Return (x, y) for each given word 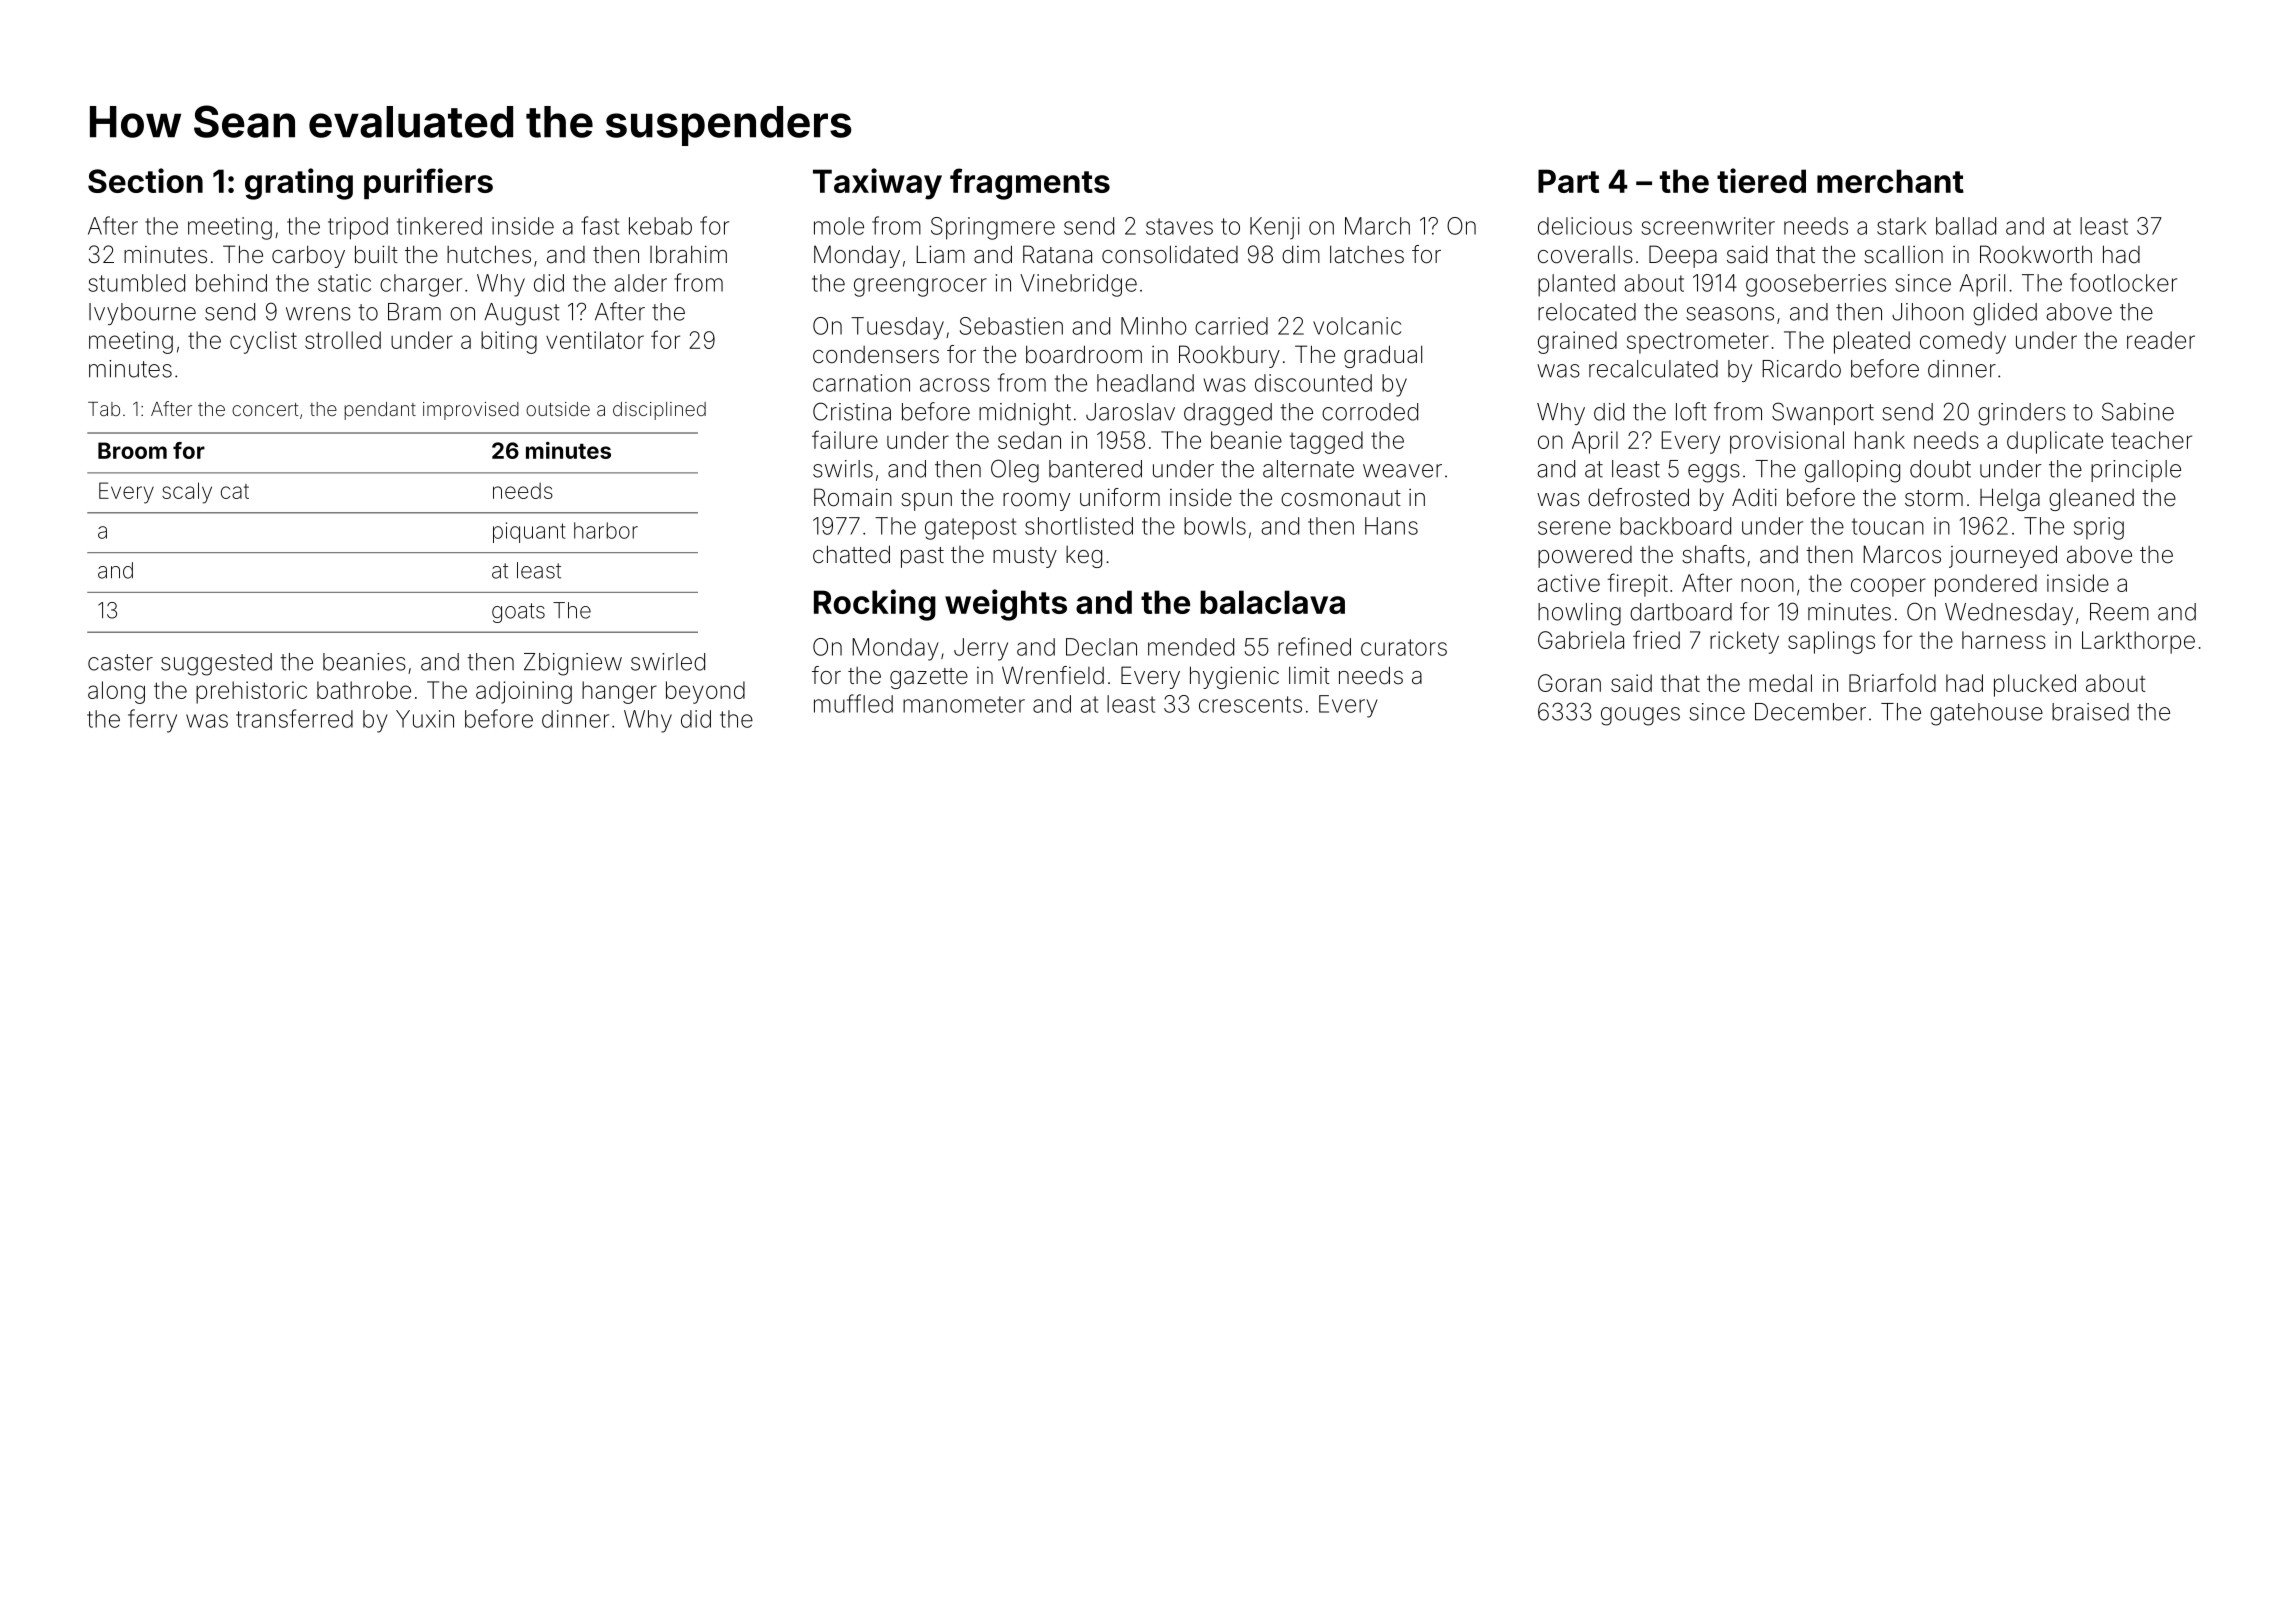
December (1810, 712)
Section (145, 180)
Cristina (852, 411)
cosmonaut (1341, 498)
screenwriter (1708, 226)
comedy (1963, 342)
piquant (529, 532)
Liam (940, 254)
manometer (964, 704)
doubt (1940, 469)
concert (265, 409)
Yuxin (425, 719)
